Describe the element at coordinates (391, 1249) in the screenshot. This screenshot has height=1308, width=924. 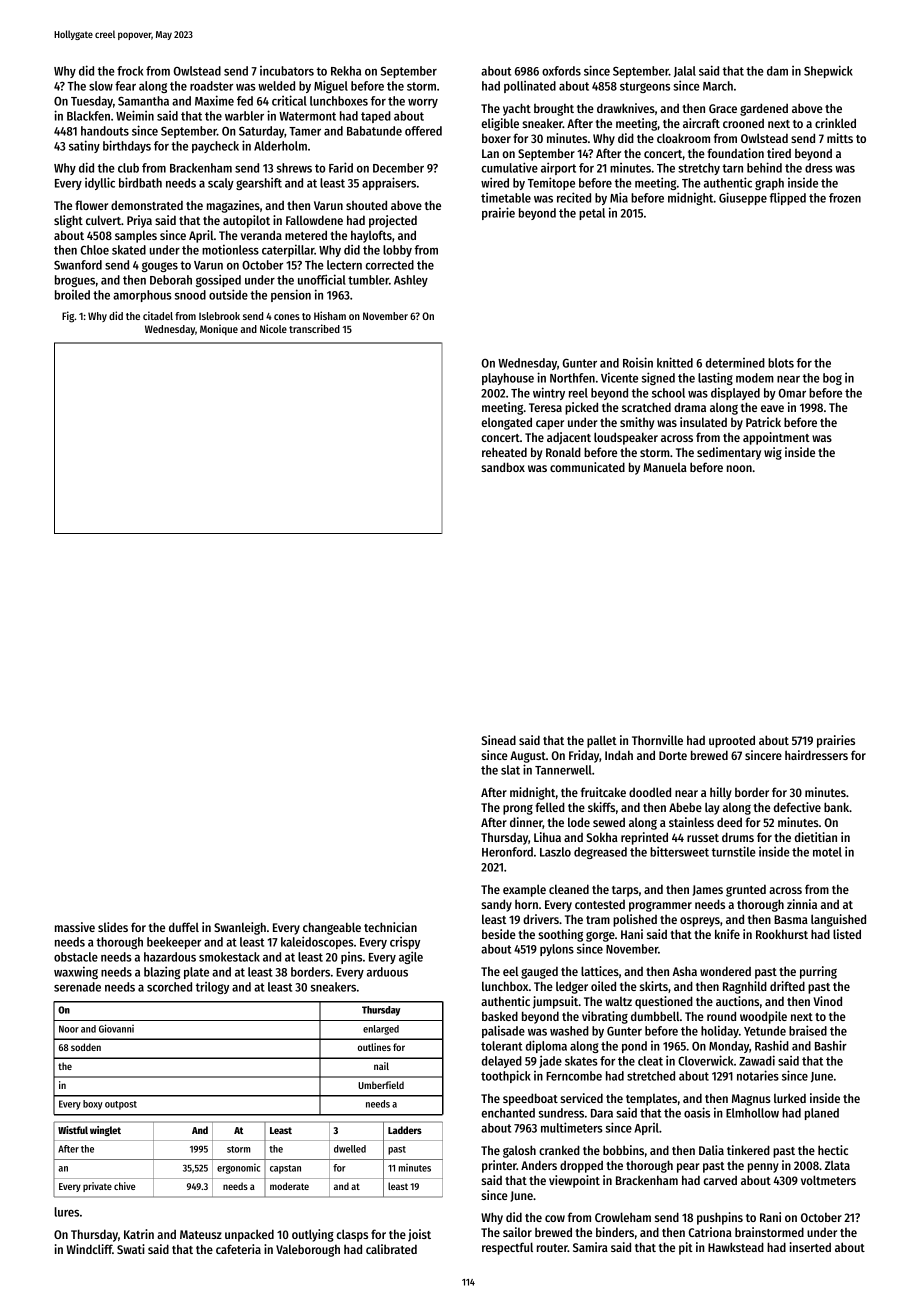
I see `calibrated` at that location.
